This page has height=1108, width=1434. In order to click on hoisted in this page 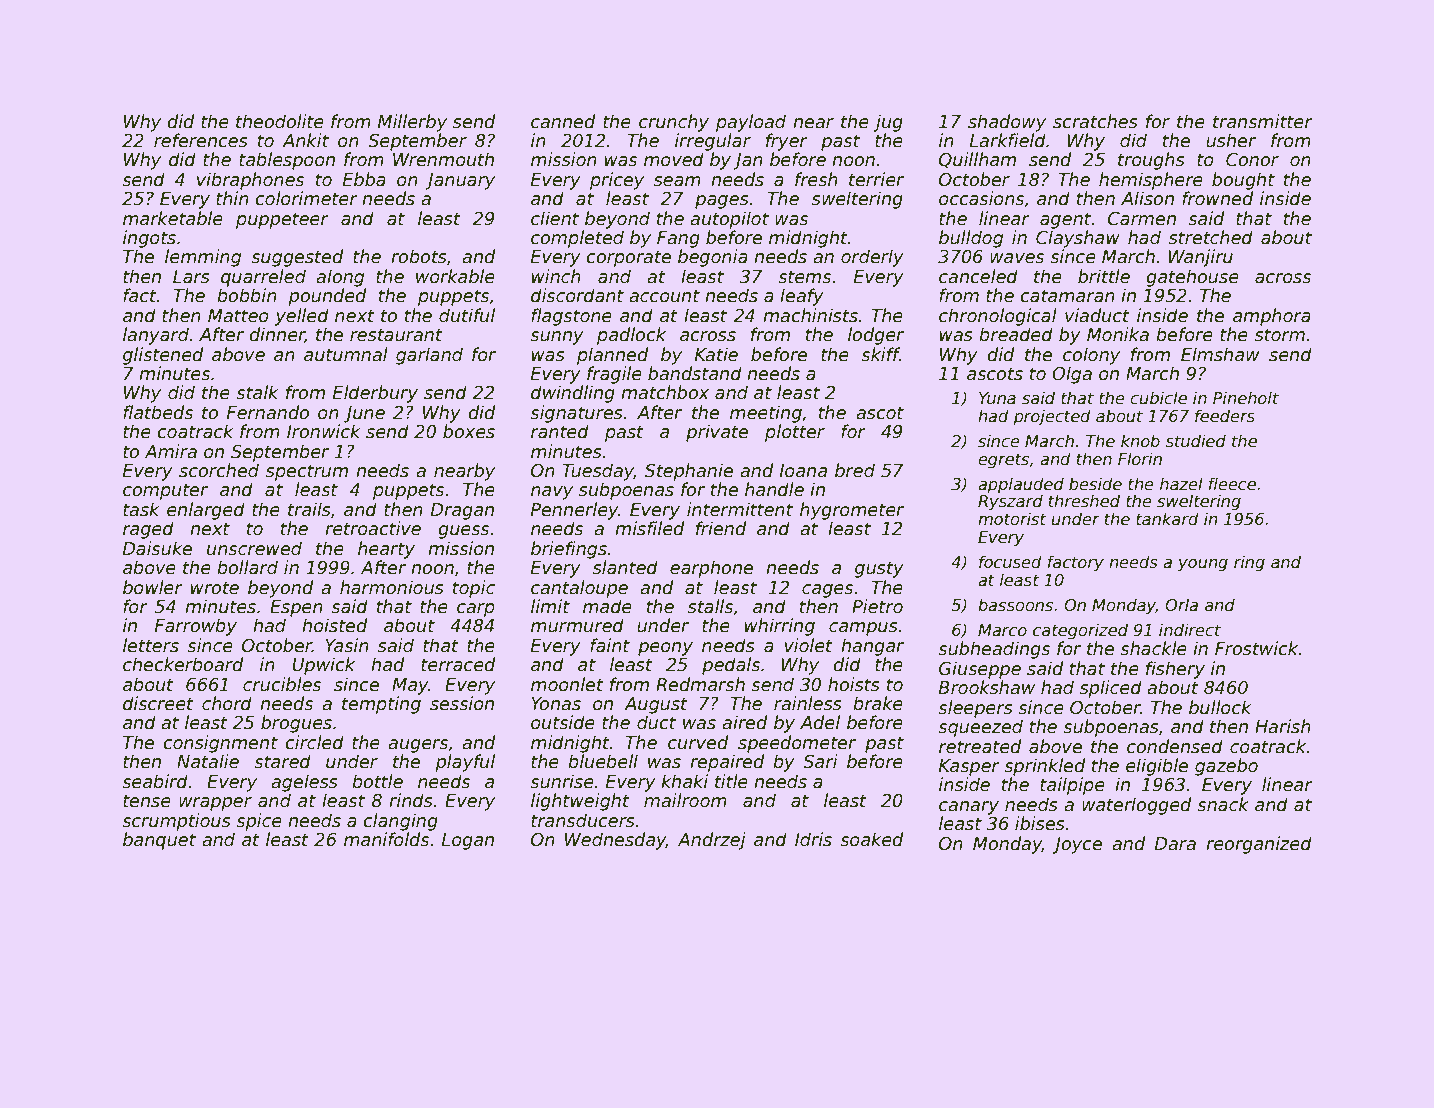, I will do `click(334, 625)`.
